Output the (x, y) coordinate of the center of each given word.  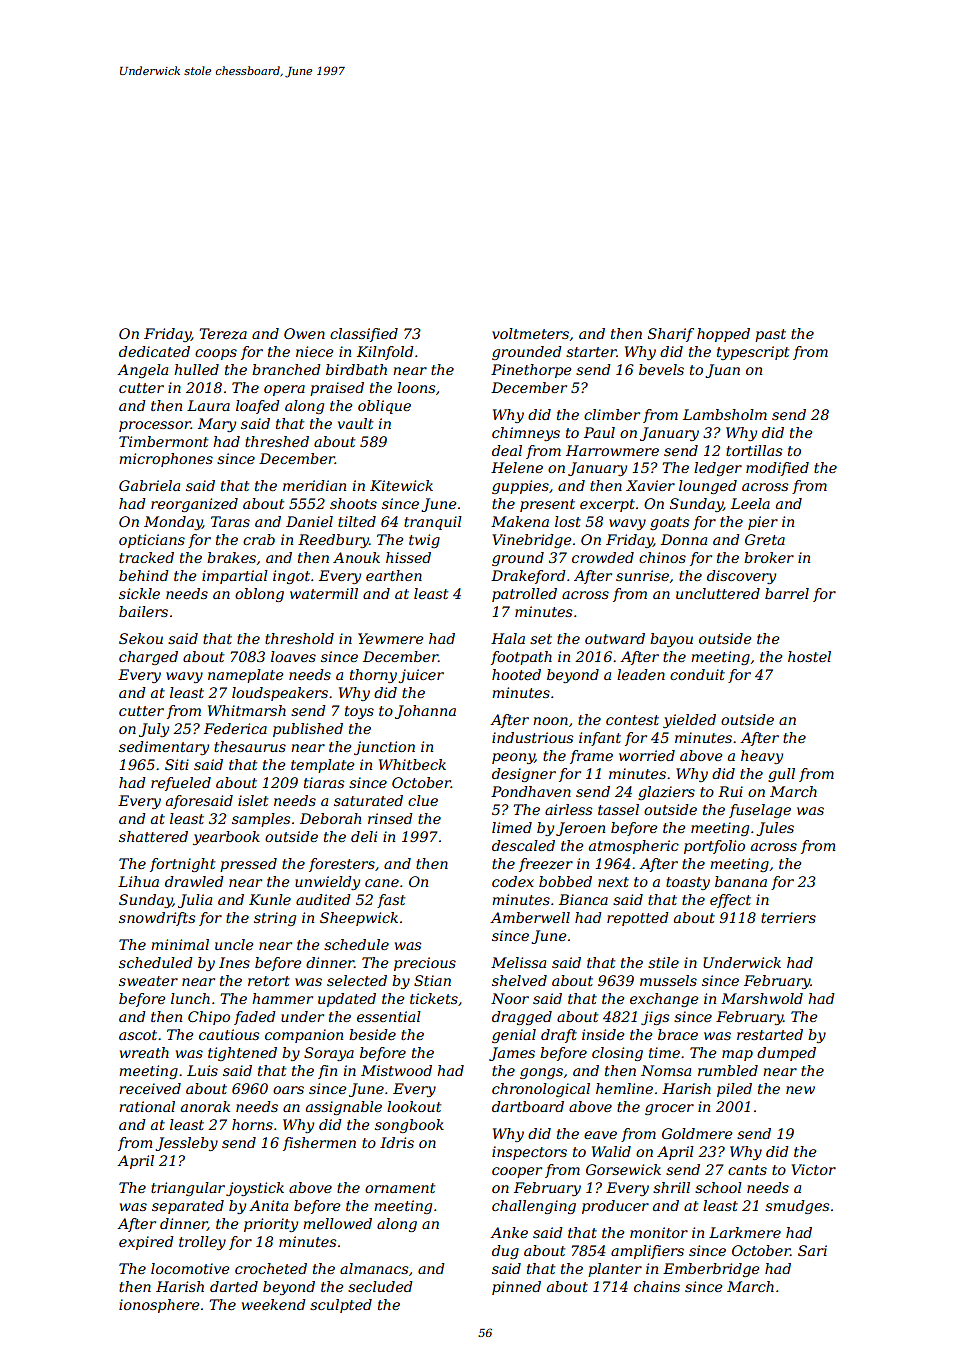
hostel (809, 656)
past (770, 335)
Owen (304, 333)
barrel (787, 593)
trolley (202, 1243)
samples (261, 820)
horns (252, 1124)
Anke (509, 1232)
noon (550, 721)
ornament (400, 1188)
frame (591, 757)
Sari (812, 1250)
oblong (259, 595)
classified (364, 335)
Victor (813, 1169)
